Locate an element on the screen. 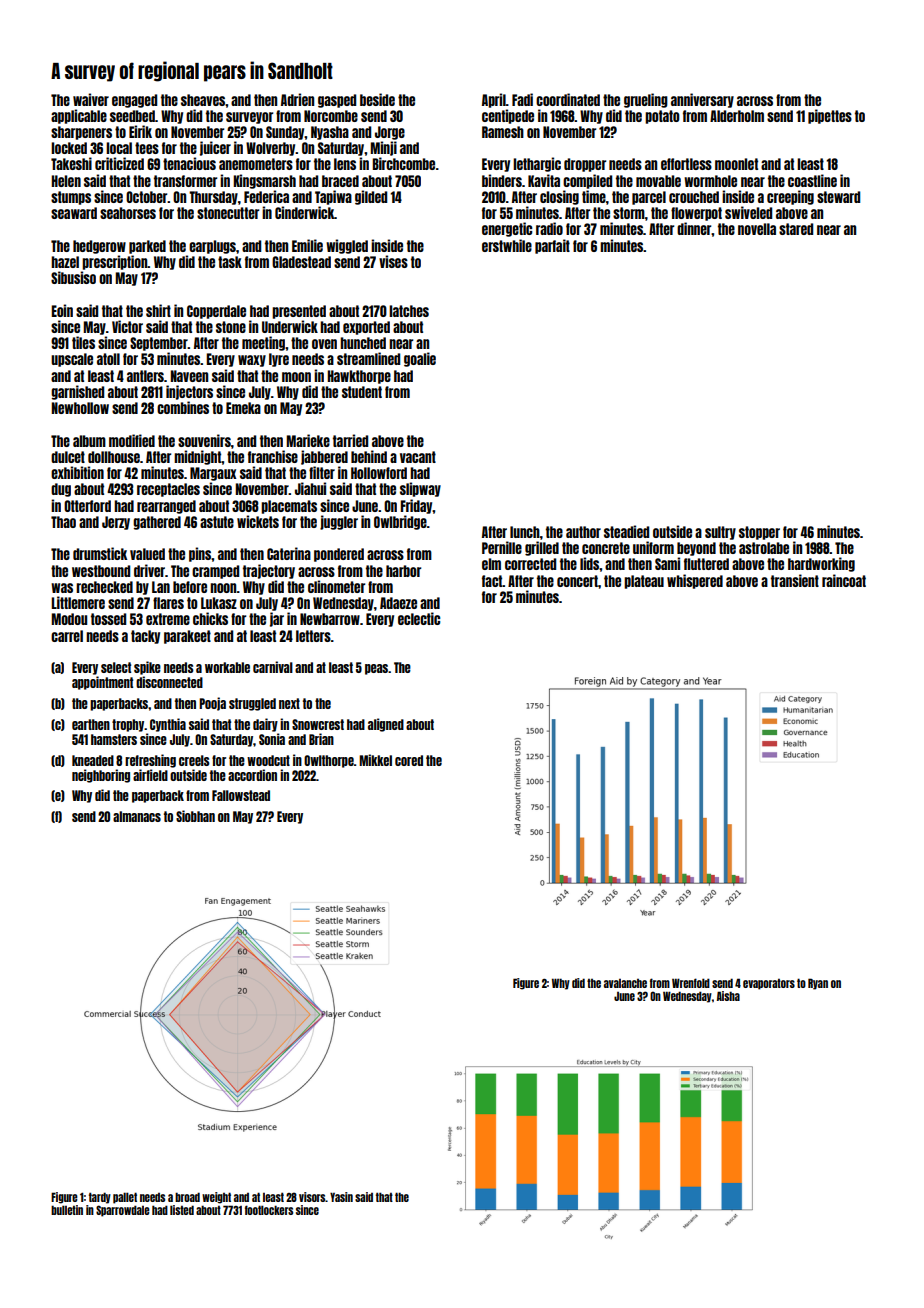 The width and height of the screenshot is (924, 1308). Fallowstead is located at coordinates (241, 795).
